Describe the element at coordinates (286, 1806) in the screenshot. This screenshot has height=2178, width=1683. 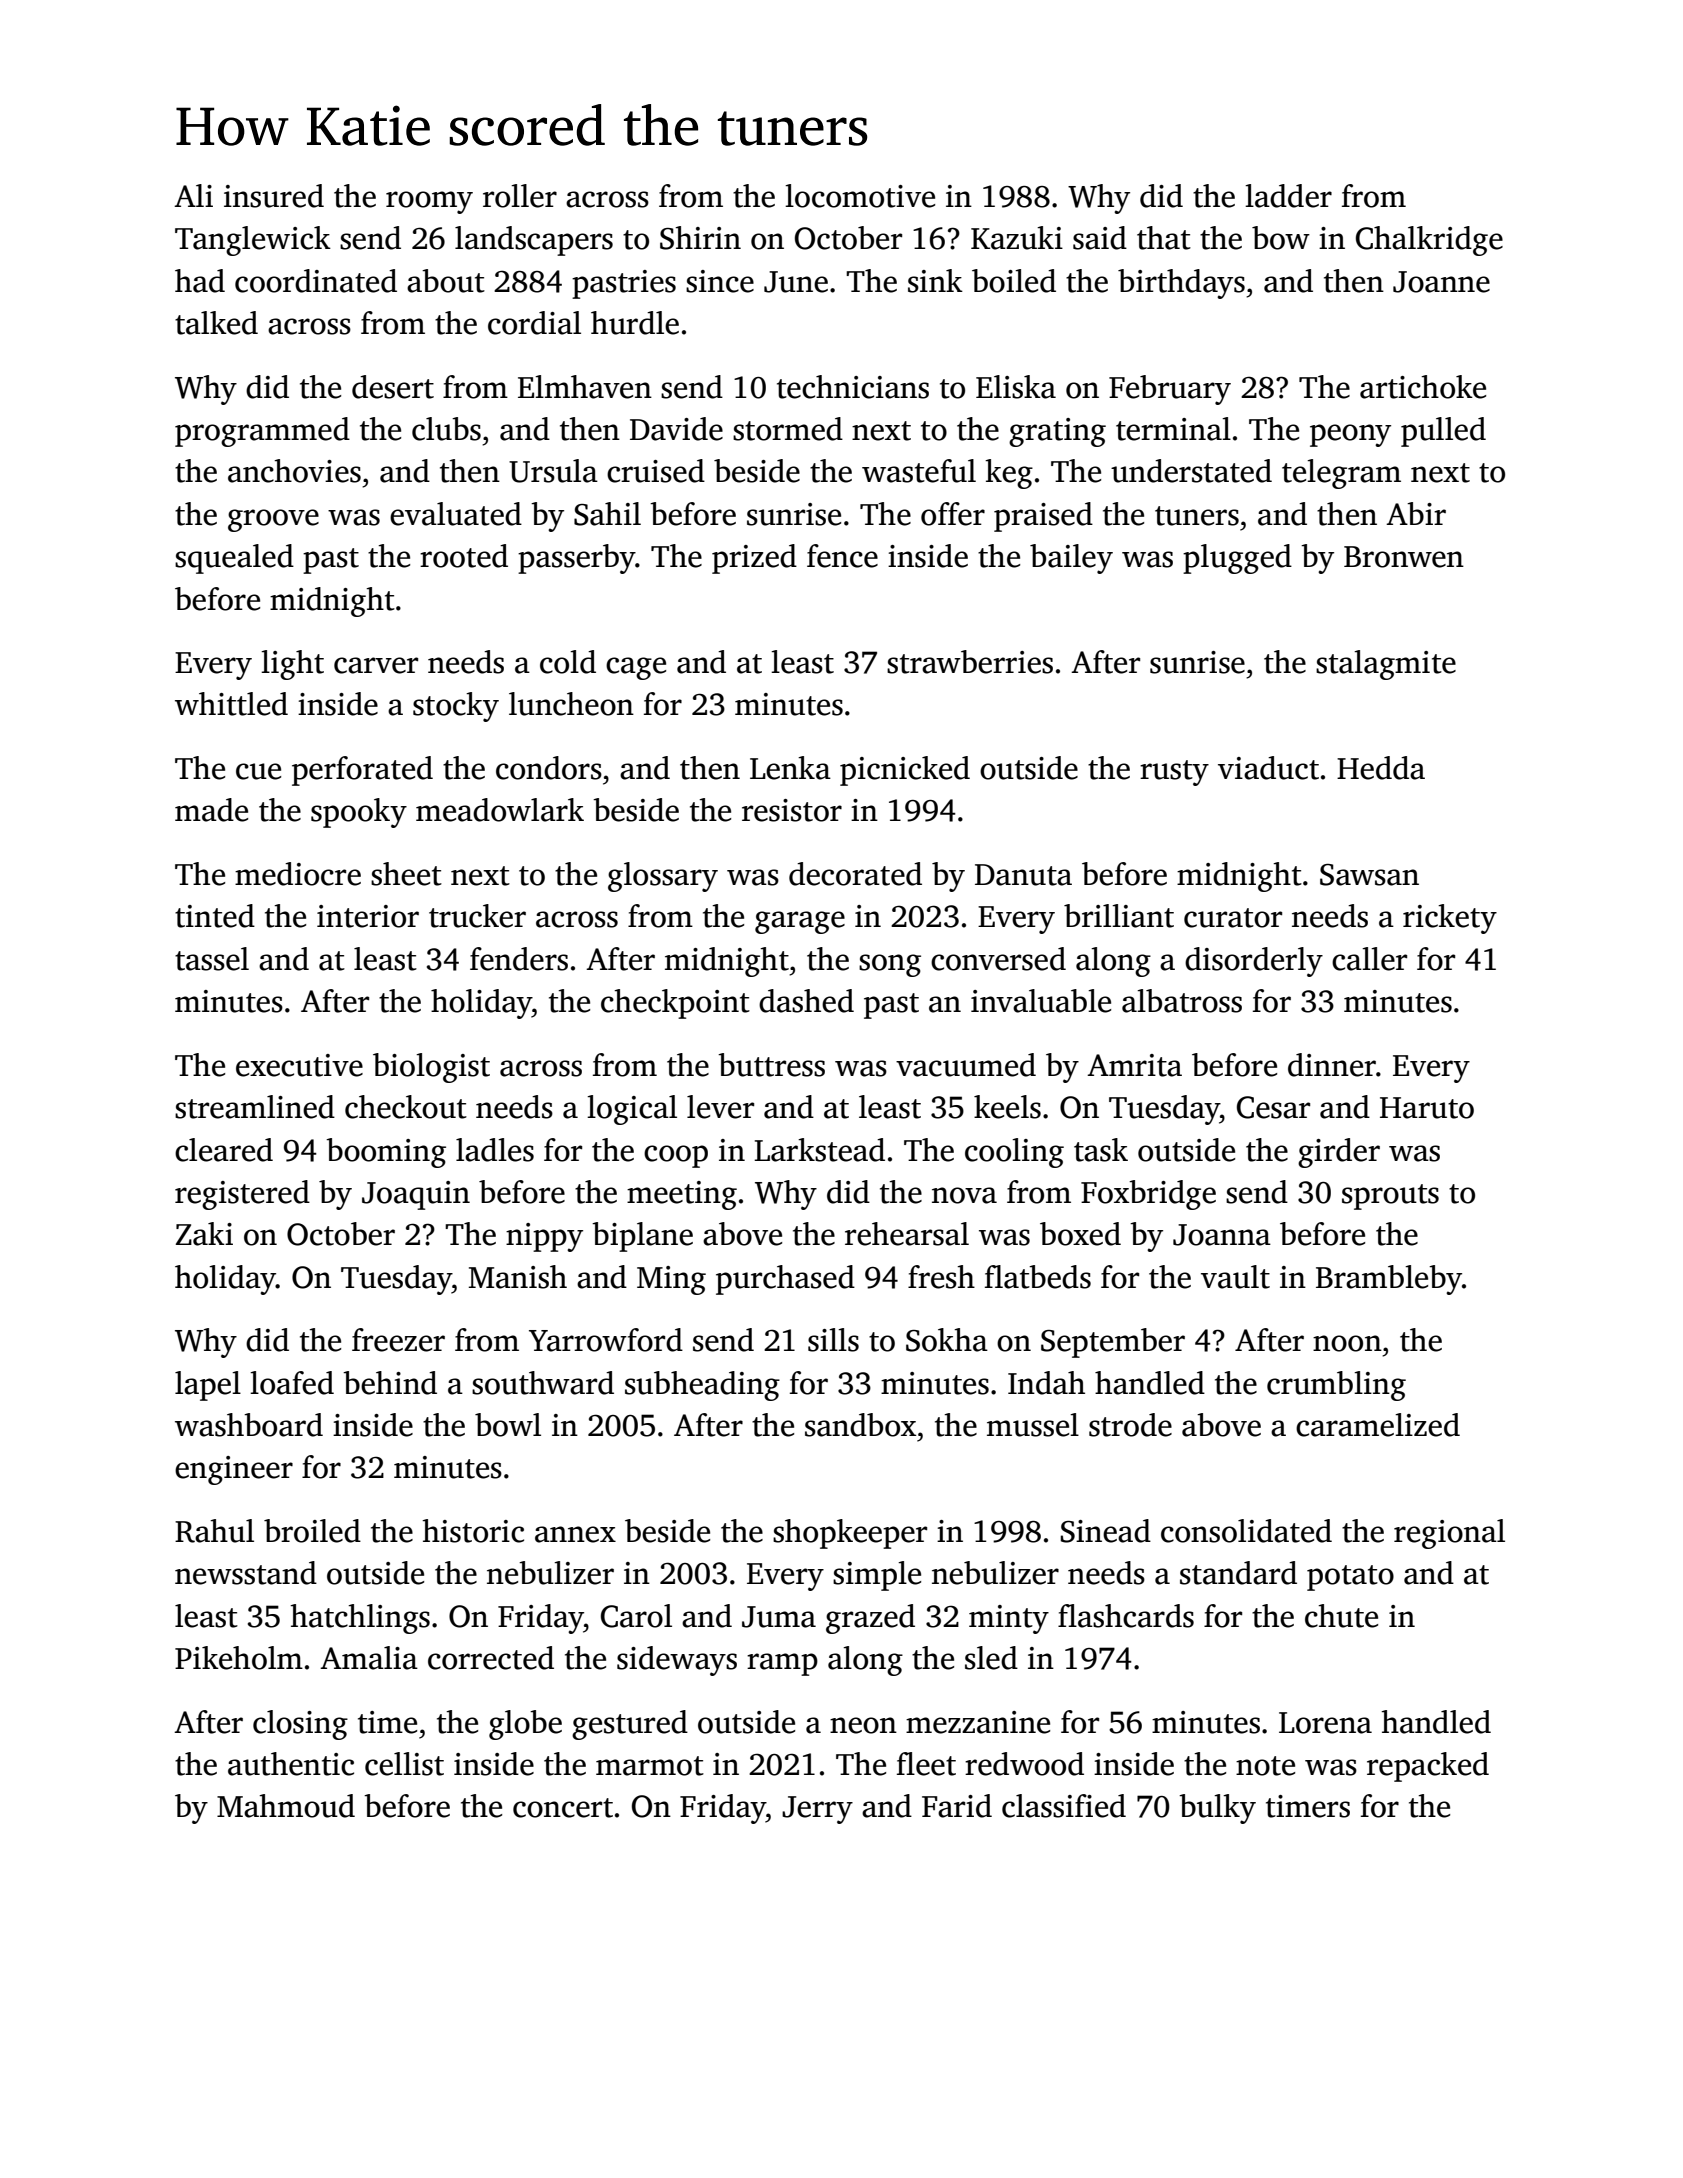
I see `Mahmoud` at that location.
